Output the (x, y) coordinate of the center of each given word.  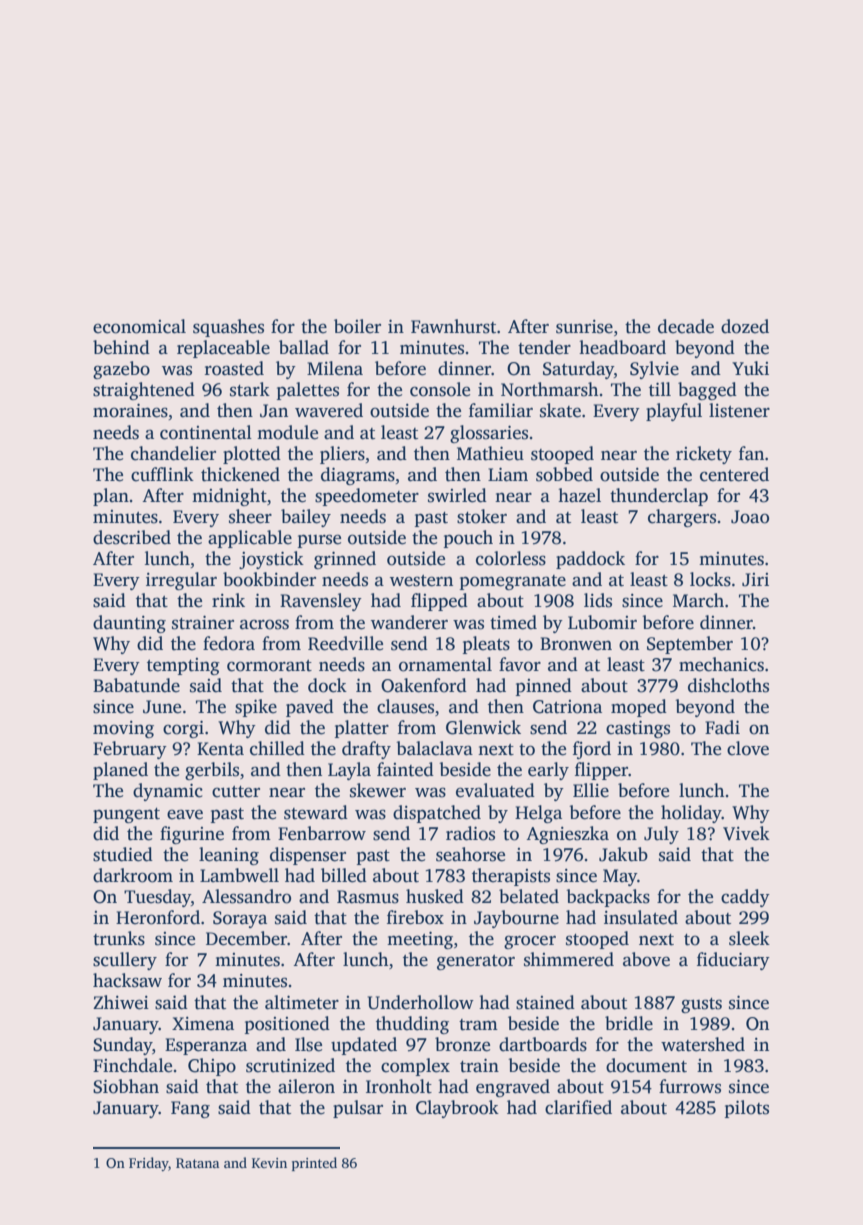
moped (639, 708)
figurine (192, 835)
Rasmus (368, 897)
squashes (228, 328)
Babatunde (136, 685)
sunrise (584, 327)
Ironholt (399, 1086)
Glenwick (483, 727)
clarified (578, 1107)
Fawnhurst (453, 326)
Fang (190, 1109)
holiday (691, 814)
